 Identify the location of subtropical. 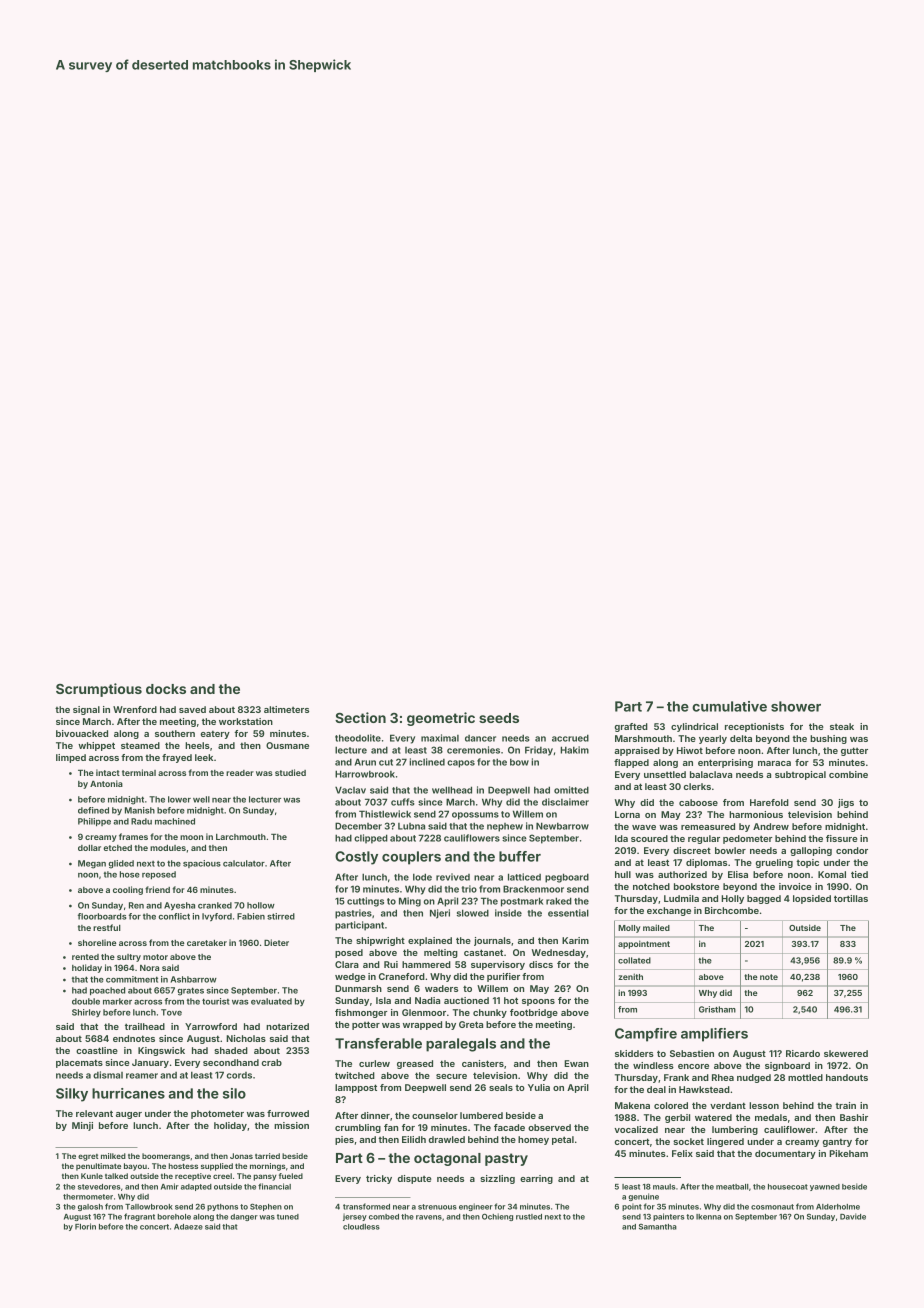
(800, 775).
